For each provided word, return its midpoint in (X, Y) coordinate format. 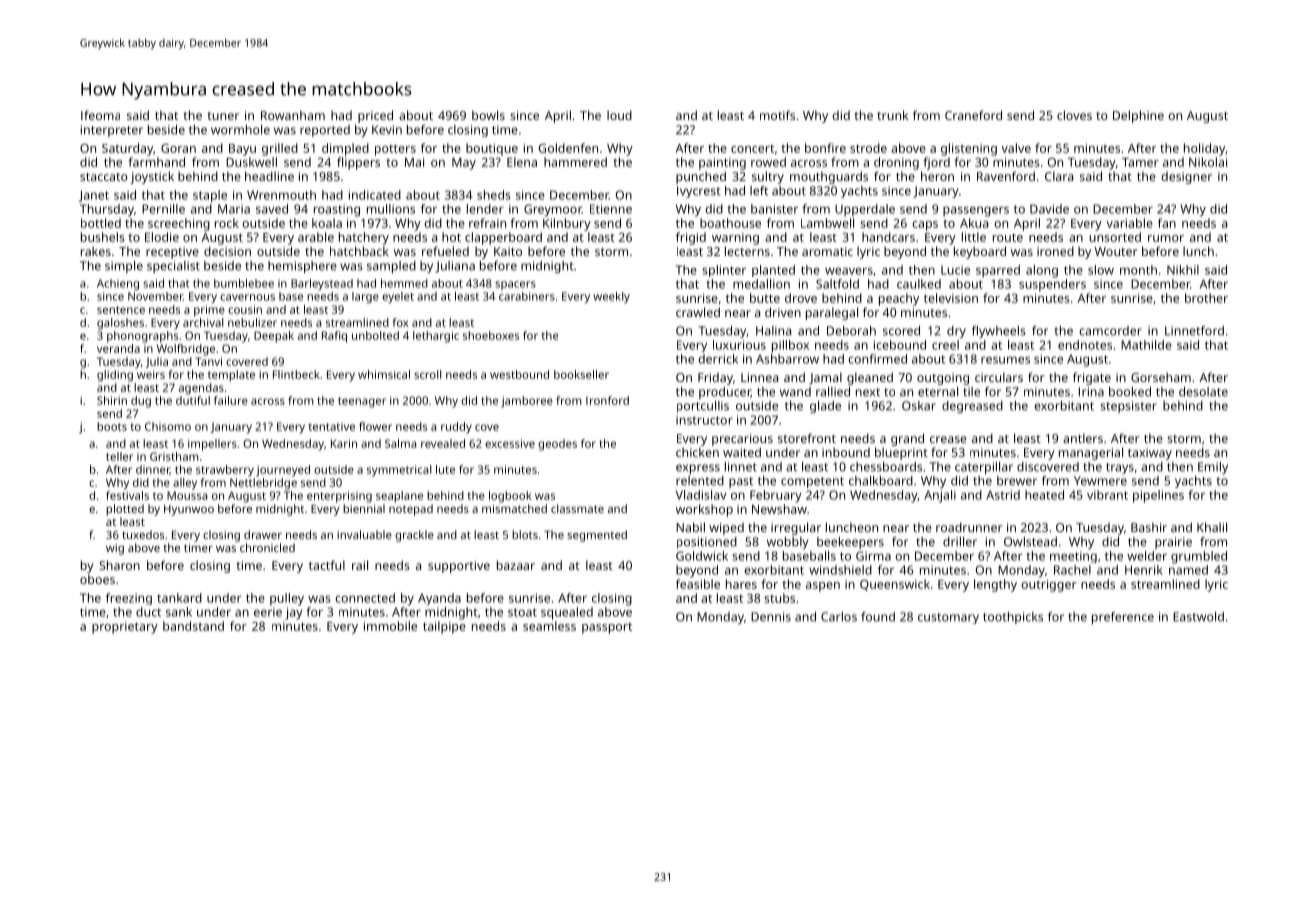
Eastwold (1198, 617)
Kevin (387, 130)
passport (607, 628)
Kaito (508, 251)
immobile (390, 626)
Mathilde (1146, 345)
